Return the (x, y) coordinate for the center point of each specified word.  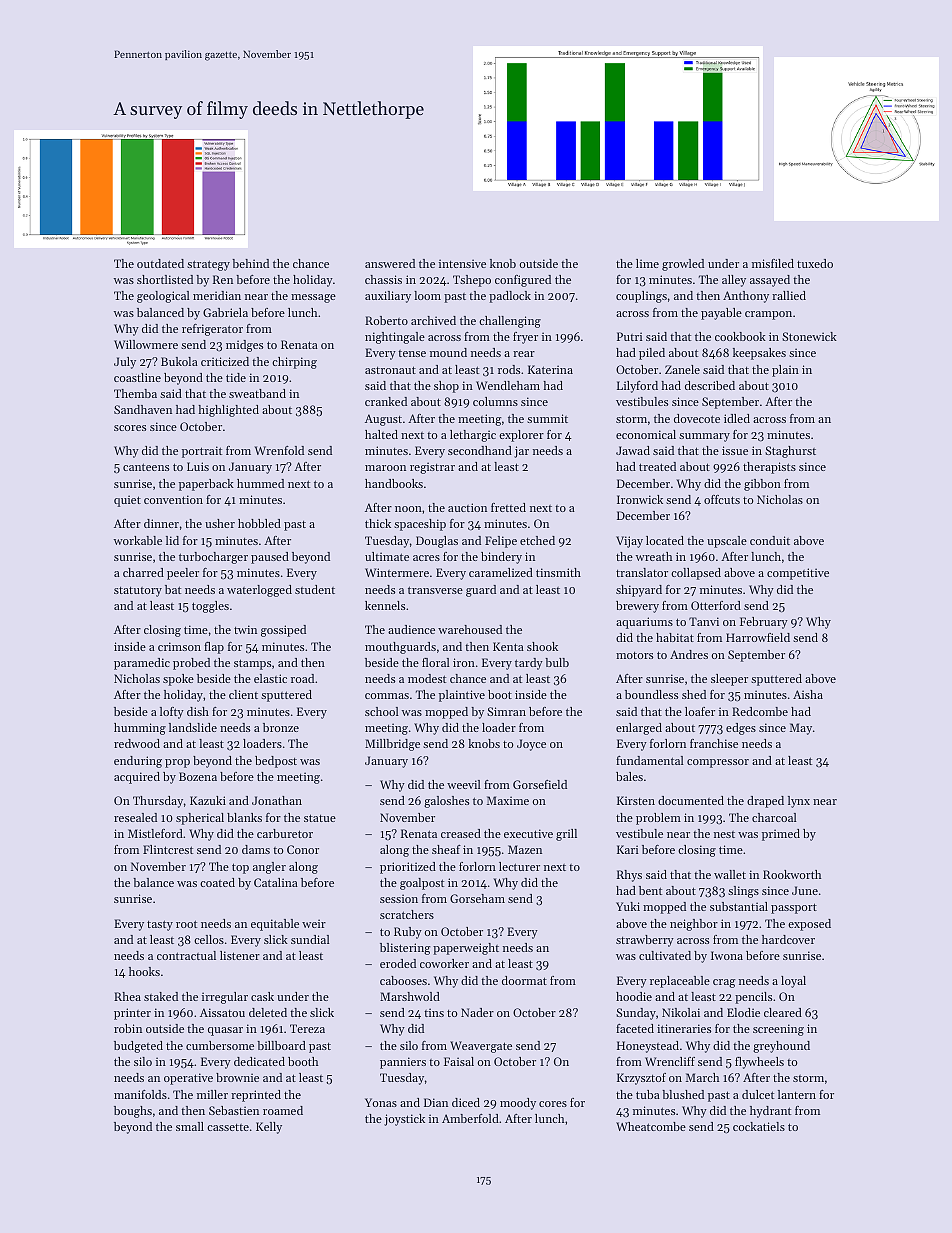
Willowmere (146, 344)
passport (794, 908)
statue (320, 818)
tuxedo (815, 263)
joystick (404, 1120)
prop (177, 763)
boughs (133, 1112)
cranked (386, 401)
